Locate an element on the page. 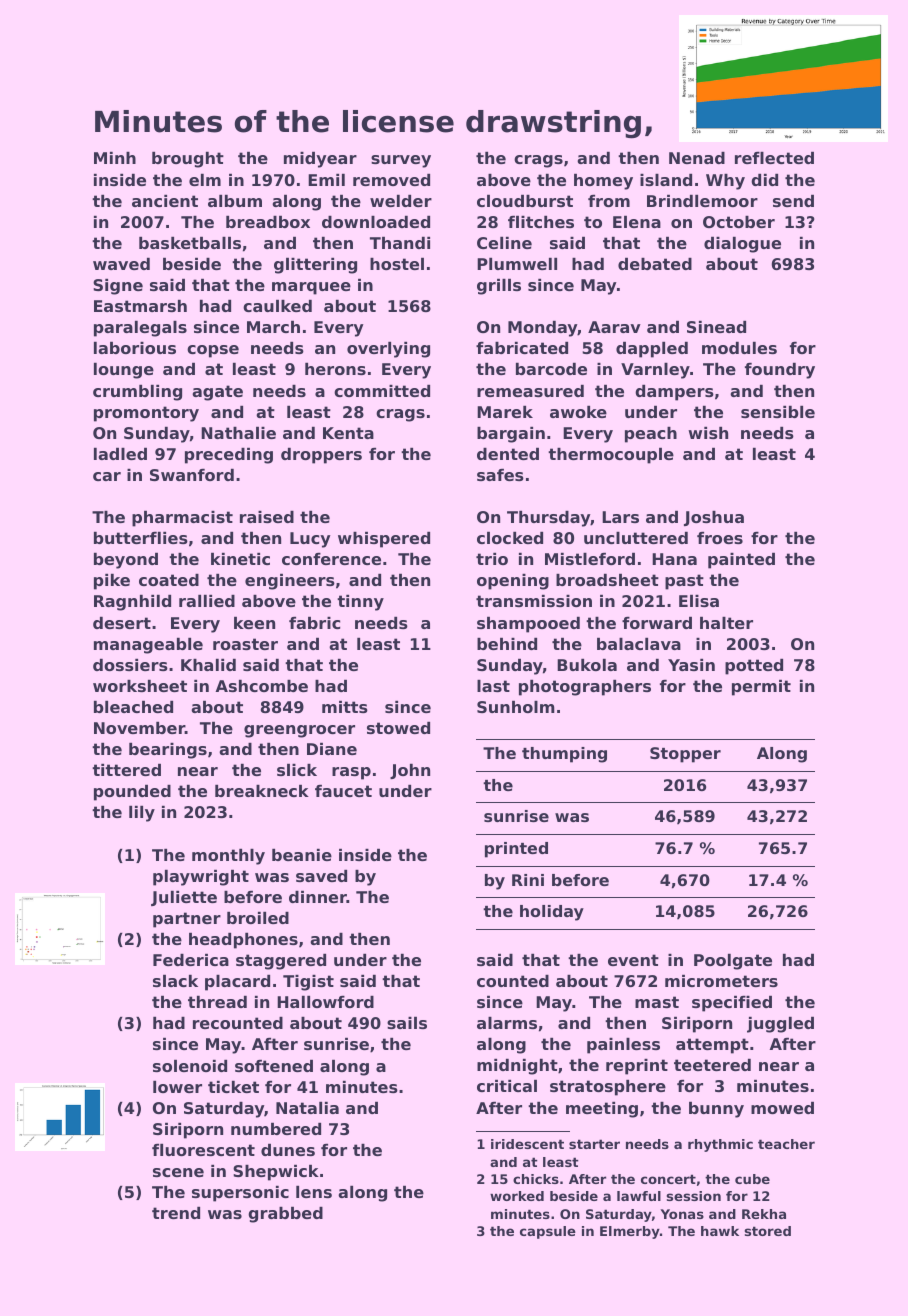 Image resolution: width=908 pixels, height=1316 pixels. clocked is located at coordinates (510, 538).
